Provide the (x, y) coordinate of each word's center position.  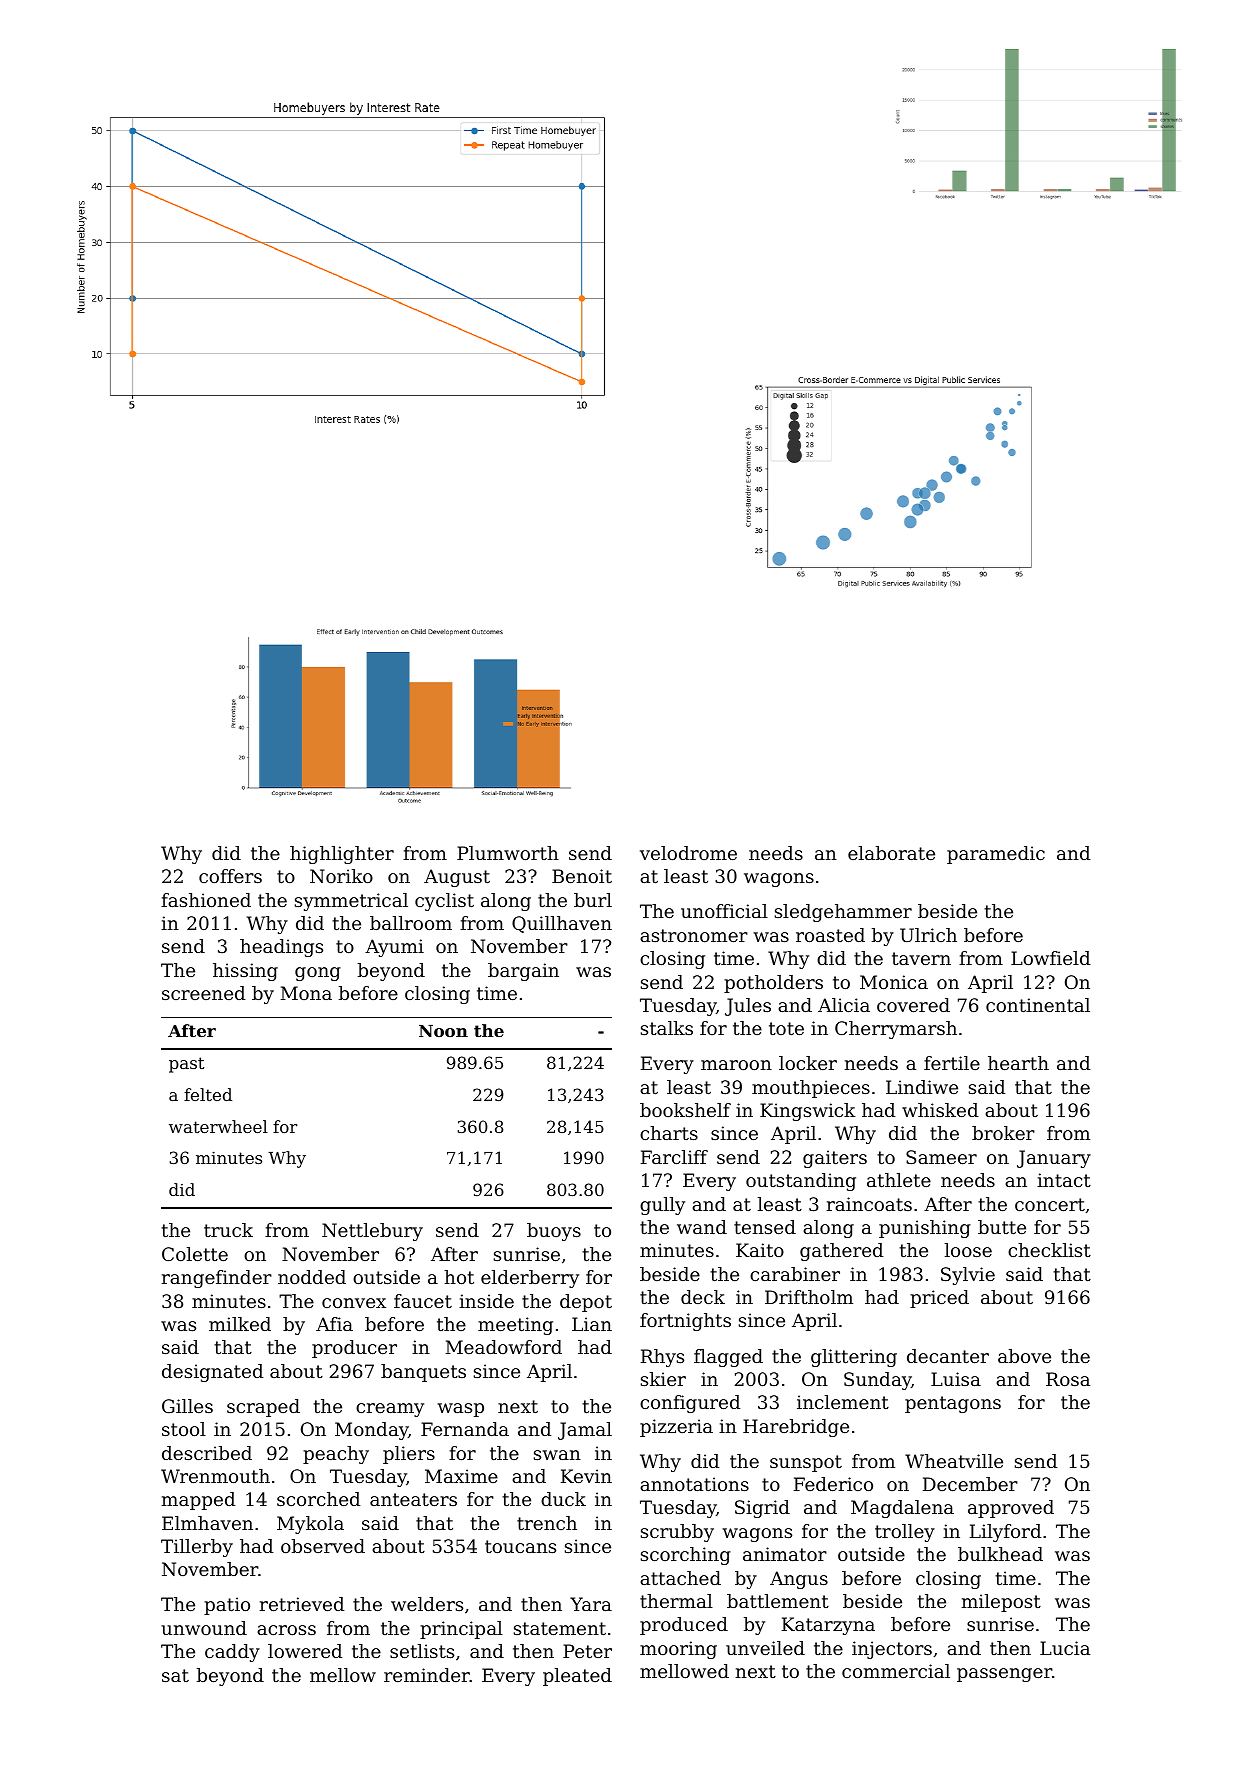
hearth (1018, 1063)
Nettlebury (372, 1232)
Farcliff (674, 1157)
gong (318, 974)
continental (1038, 1005)
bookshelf (685, 1110)
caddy (232, 1653)
